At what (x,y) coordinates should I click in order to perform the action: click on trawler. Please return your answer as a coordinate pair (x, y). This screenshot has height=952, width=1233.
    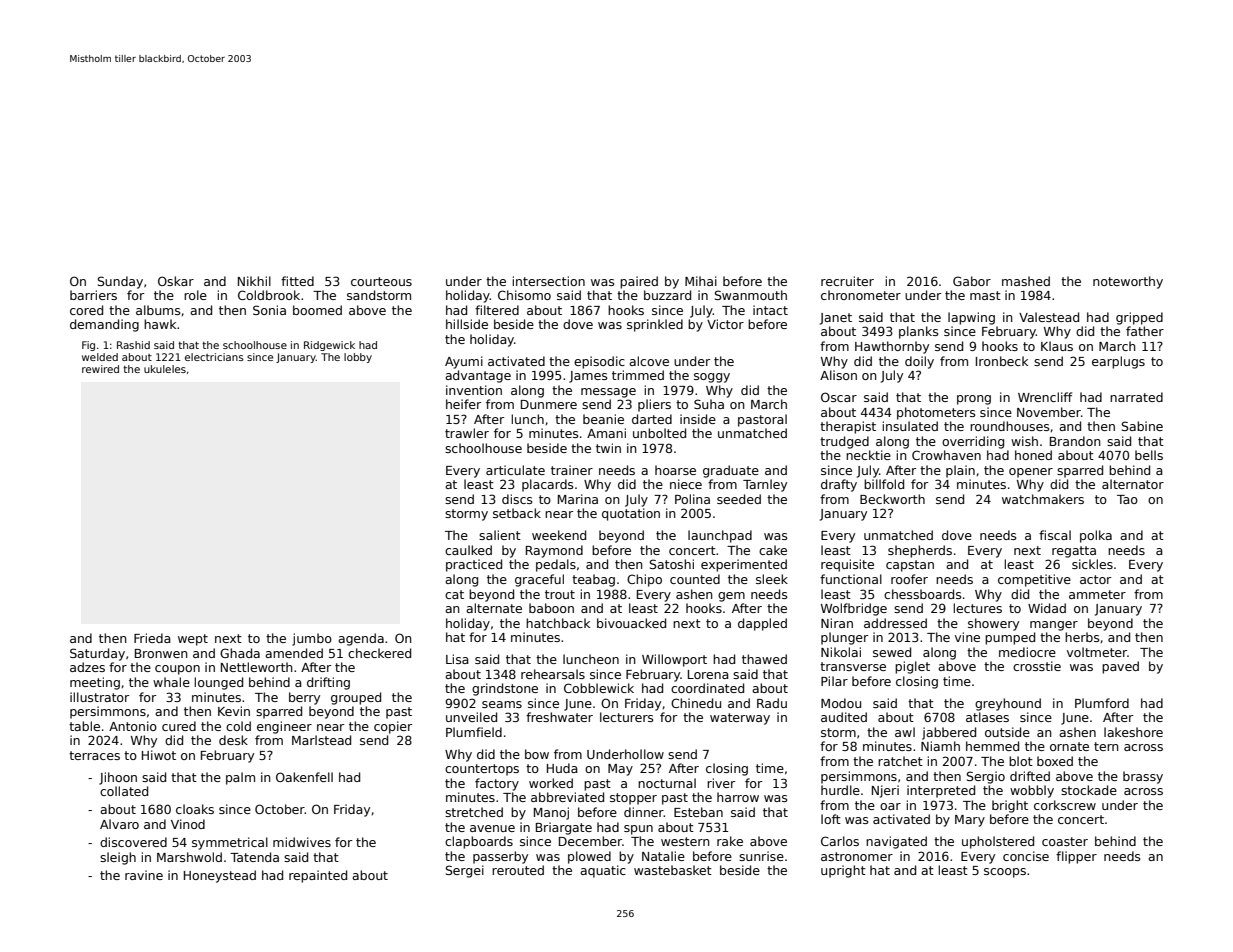
    Looking at the image, I should click on (467, 433).
